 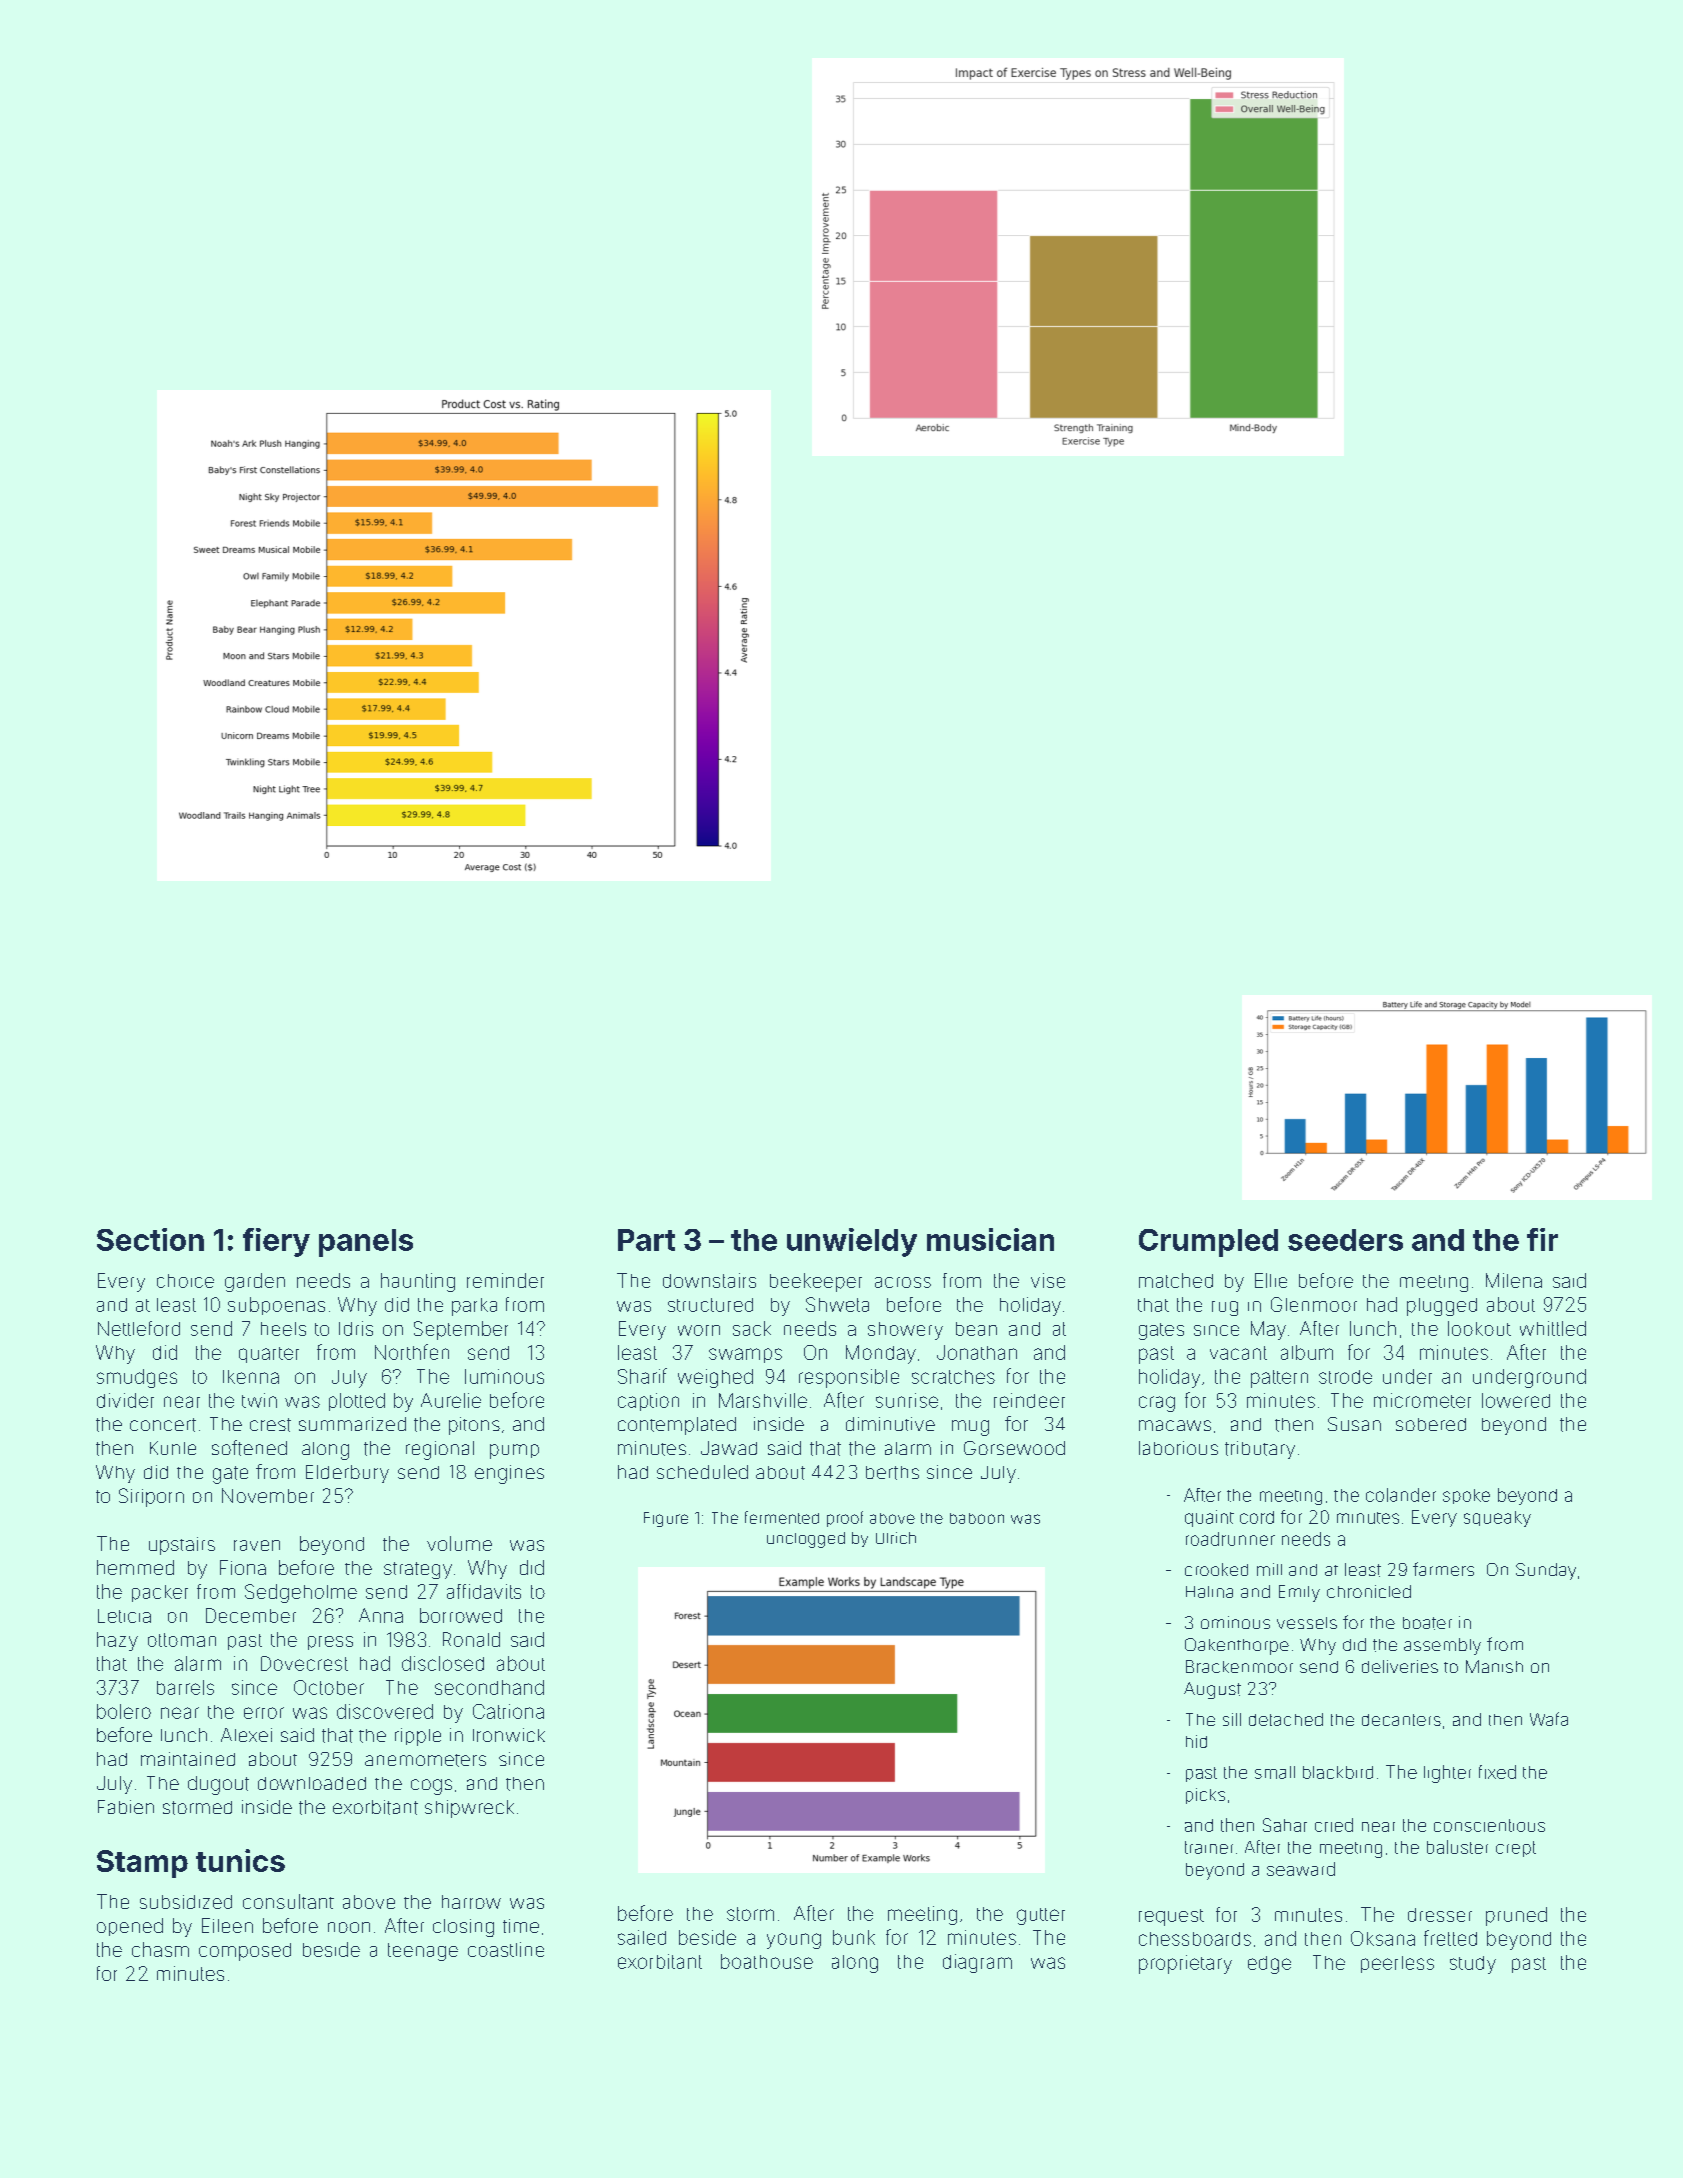 I want to click on chasm, so click(x=160, y=1949).
